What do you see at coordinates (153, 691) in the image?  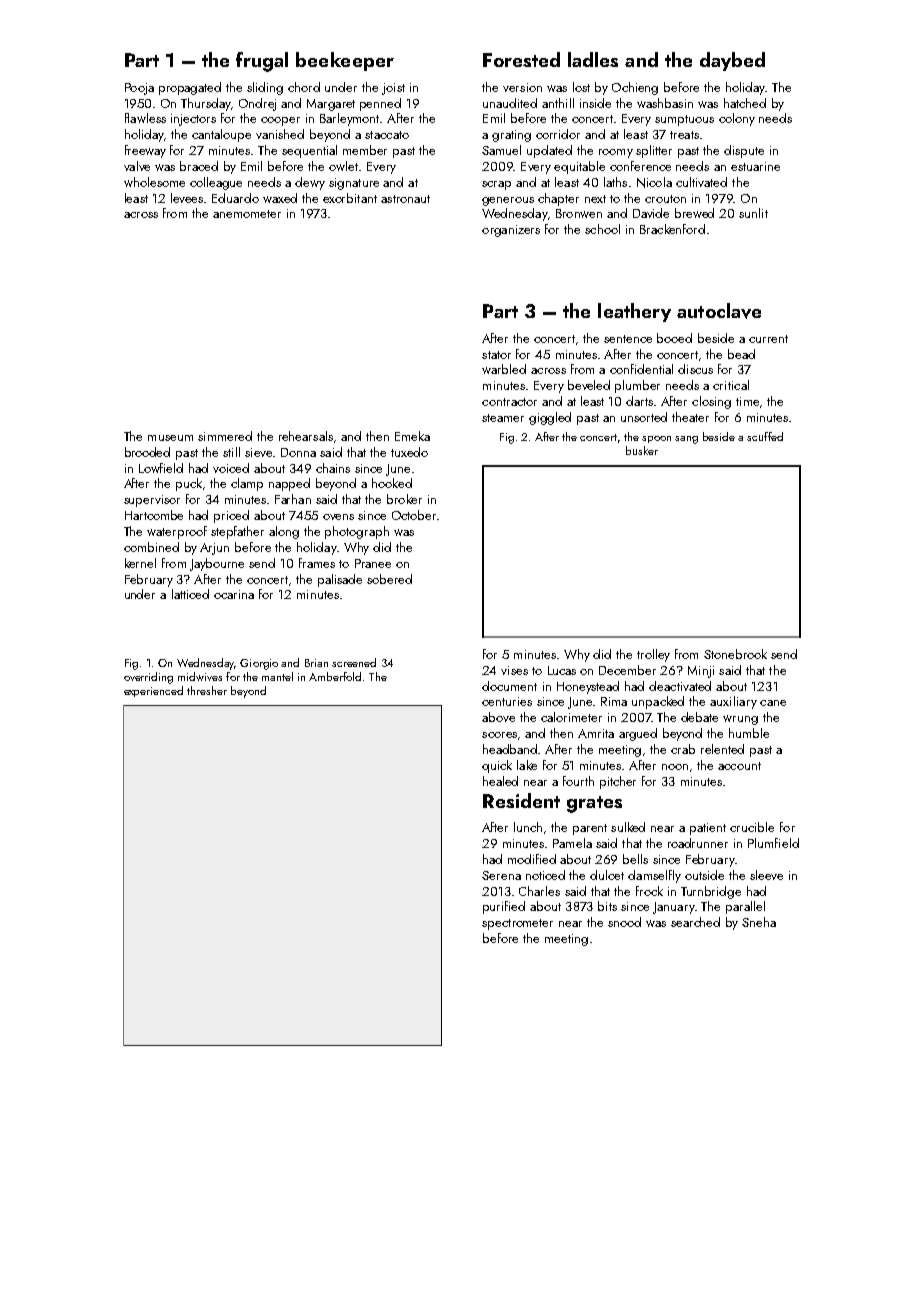 I see `experienced` at bounding box center [153, 691].
